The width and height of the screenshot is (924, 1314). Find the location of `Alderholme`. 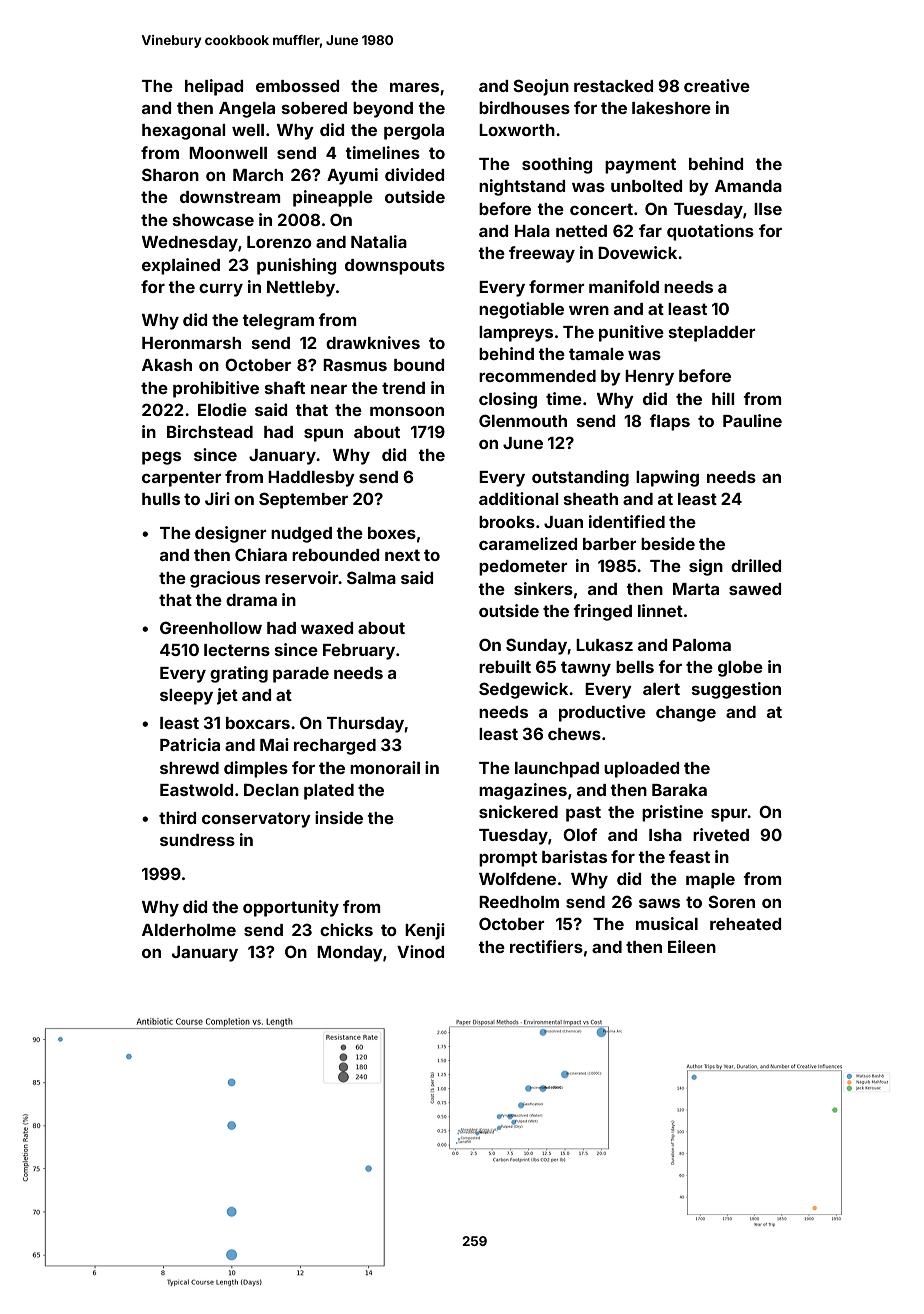

Alderholme is located at coordinates (189, 930).
